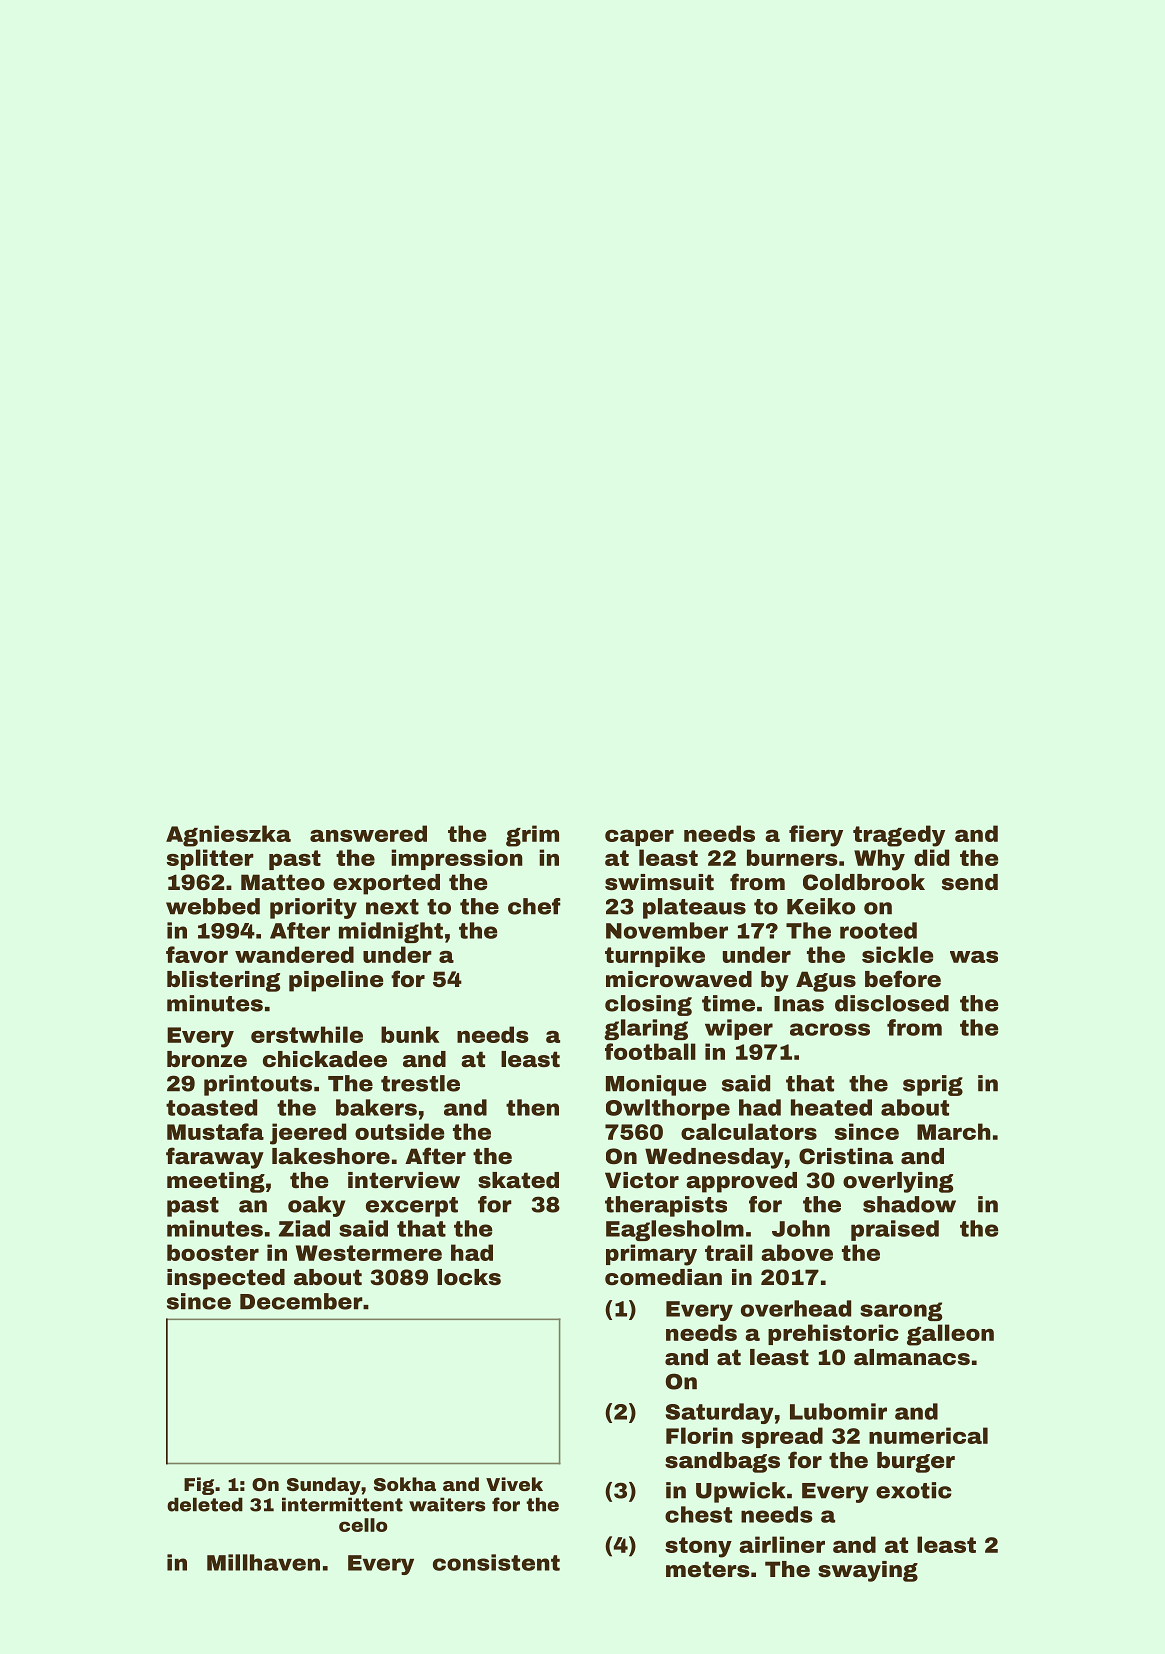 This image has height=1654, width=1165. Describe the element at coordinates (210, 859) in the image. I see `splitter` at that location.
